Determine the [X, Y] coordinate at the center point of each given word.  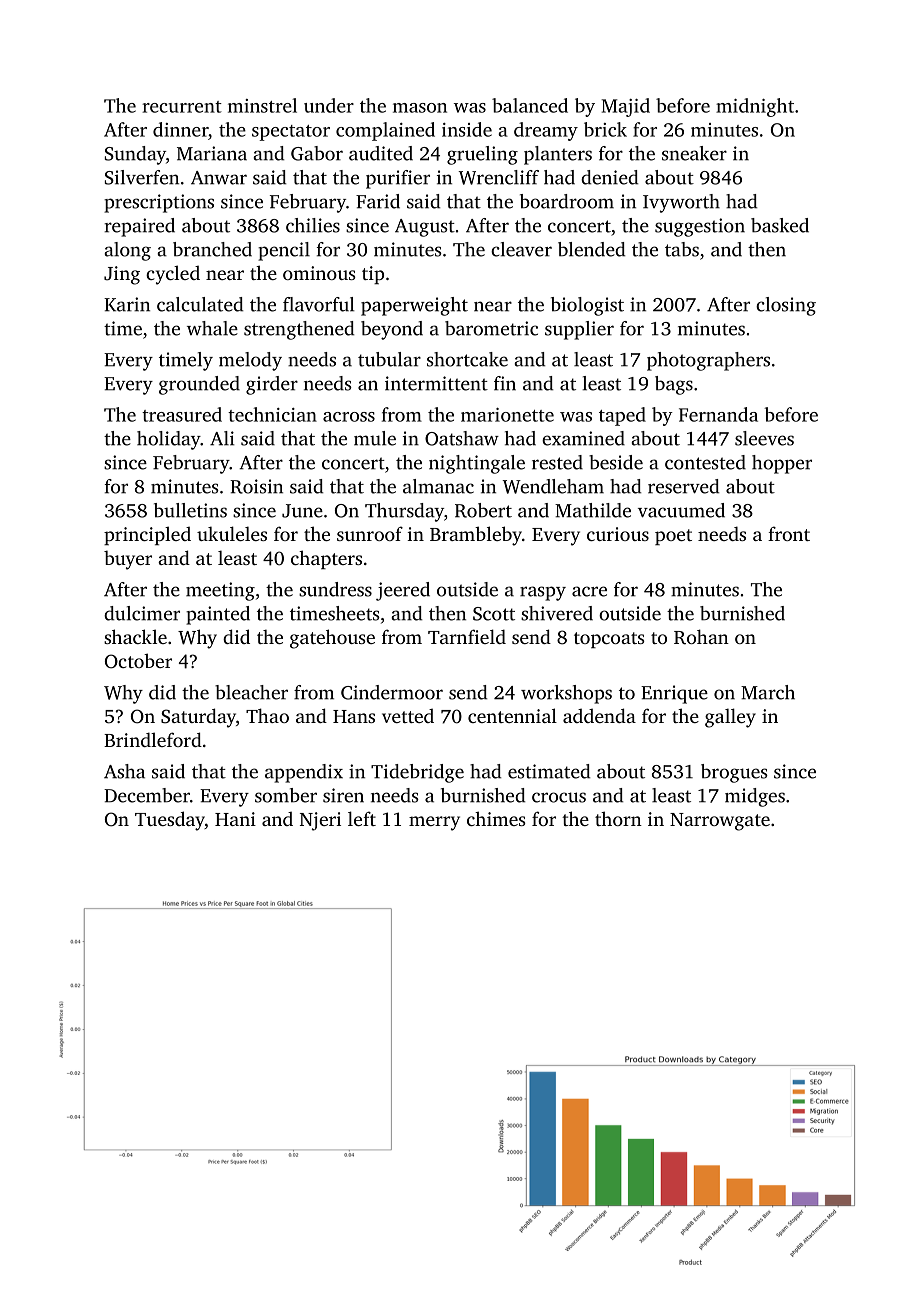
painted [218, 615]
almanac [438, 486]
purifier [398, 179]
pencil [284, 251]
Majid [626, 107]
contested [705, 462]
